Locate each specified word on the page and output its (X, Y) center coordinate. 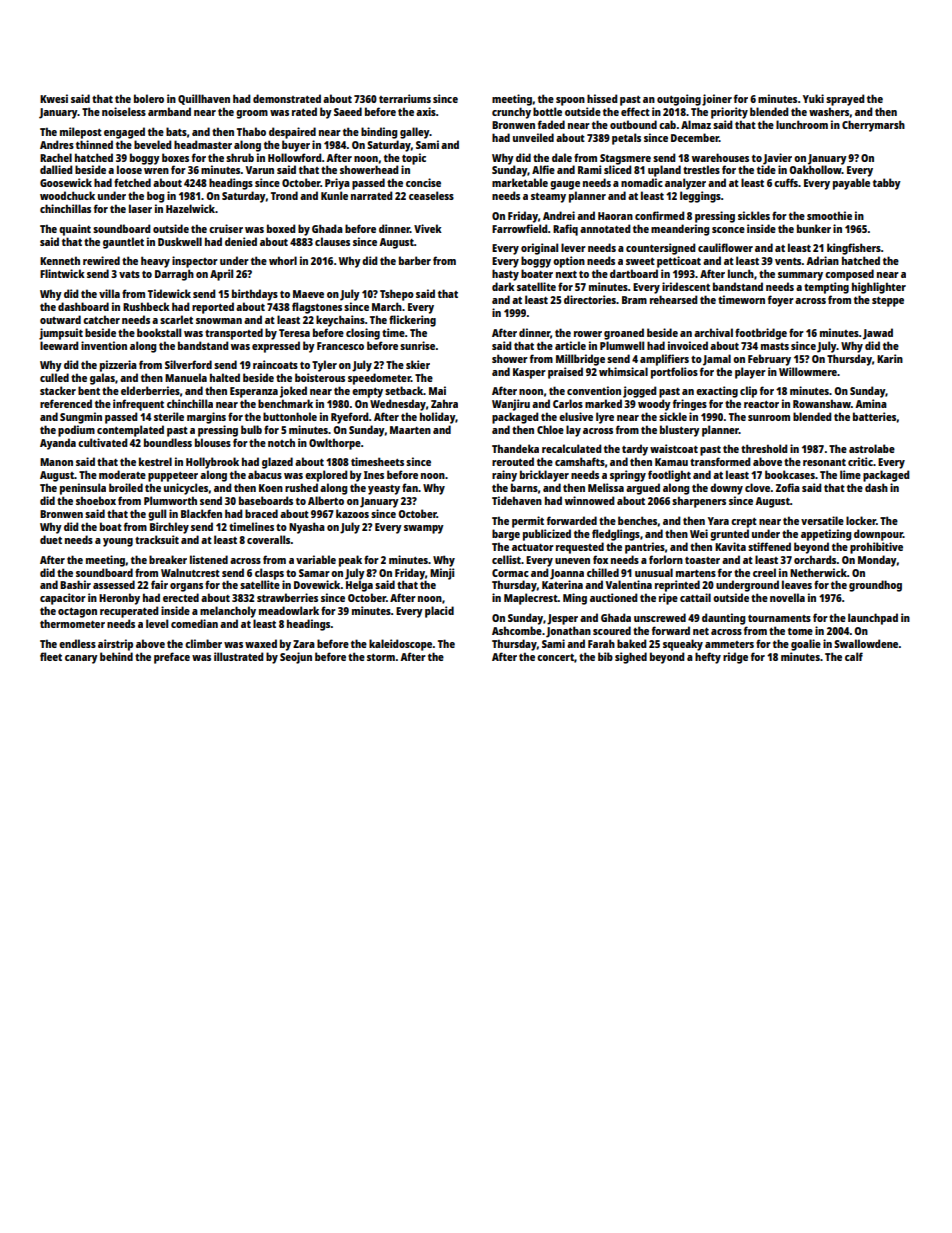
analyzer (685, 184)
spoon (570, 101)
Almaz (696, 124)
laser (140, 208)
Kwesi (54, 98)
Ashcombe (517, 630)
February (769, 360)
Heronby (119, 599)
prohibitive (876, 548)
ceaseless (431, 195)
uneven (572, 561)
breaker (168, 559)
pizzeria (118, 366)
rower (588, 334)
